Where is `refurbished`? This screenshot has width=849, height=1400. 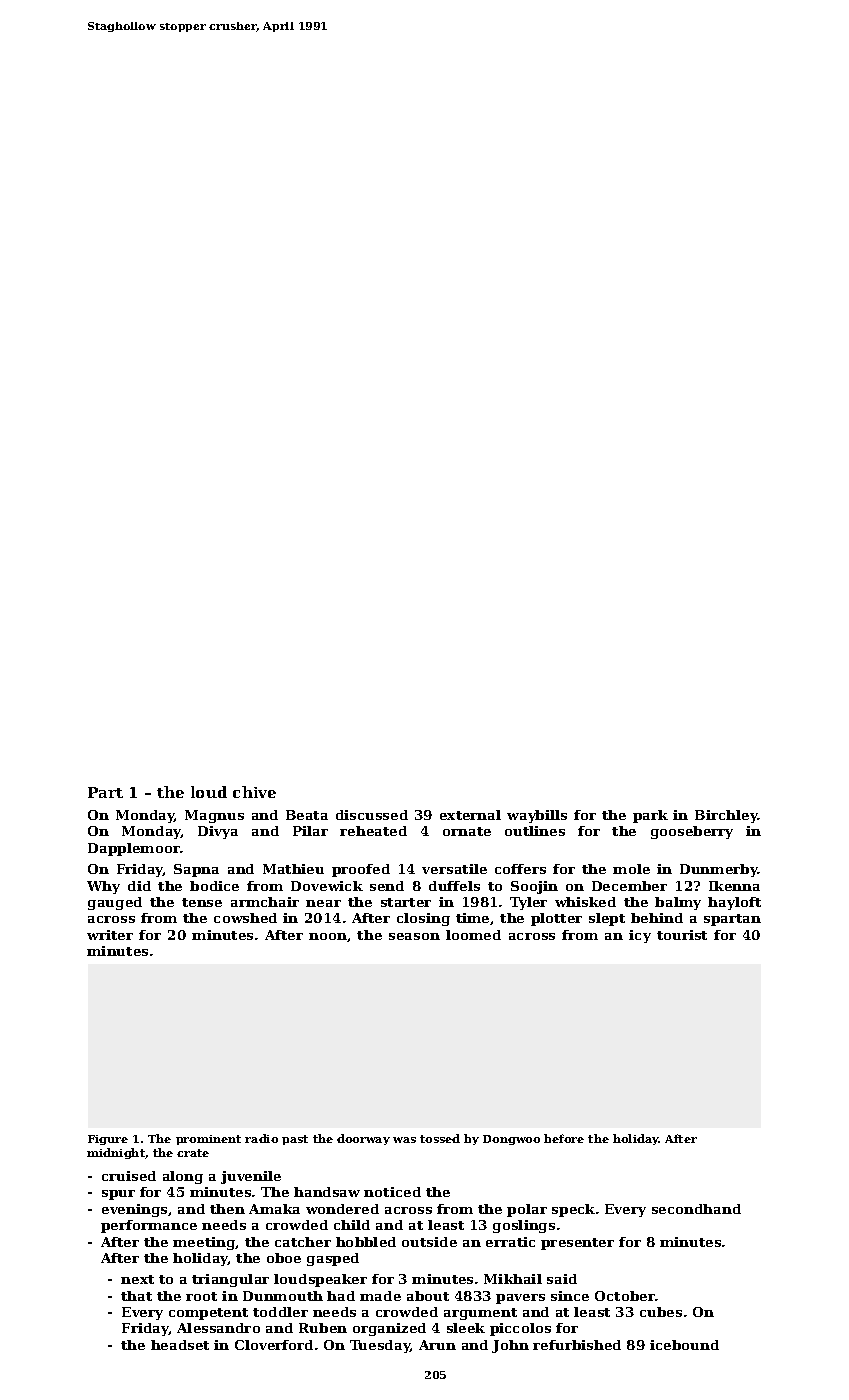
refurbished is located at coordinates (577, 1345).
